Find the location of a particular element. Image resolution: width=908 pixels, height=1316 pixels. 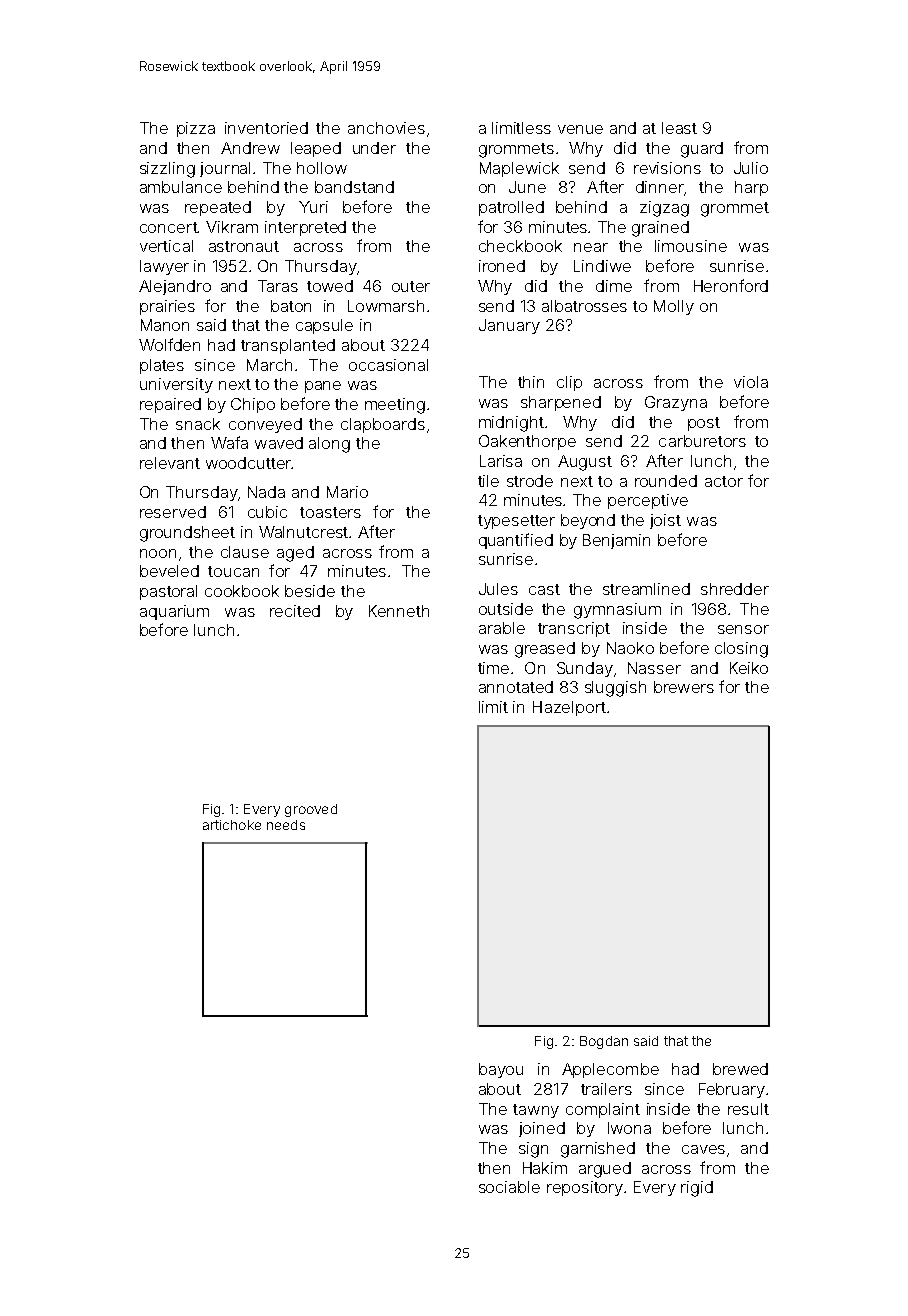

albatrosses is located at coordinates (584, 306).
